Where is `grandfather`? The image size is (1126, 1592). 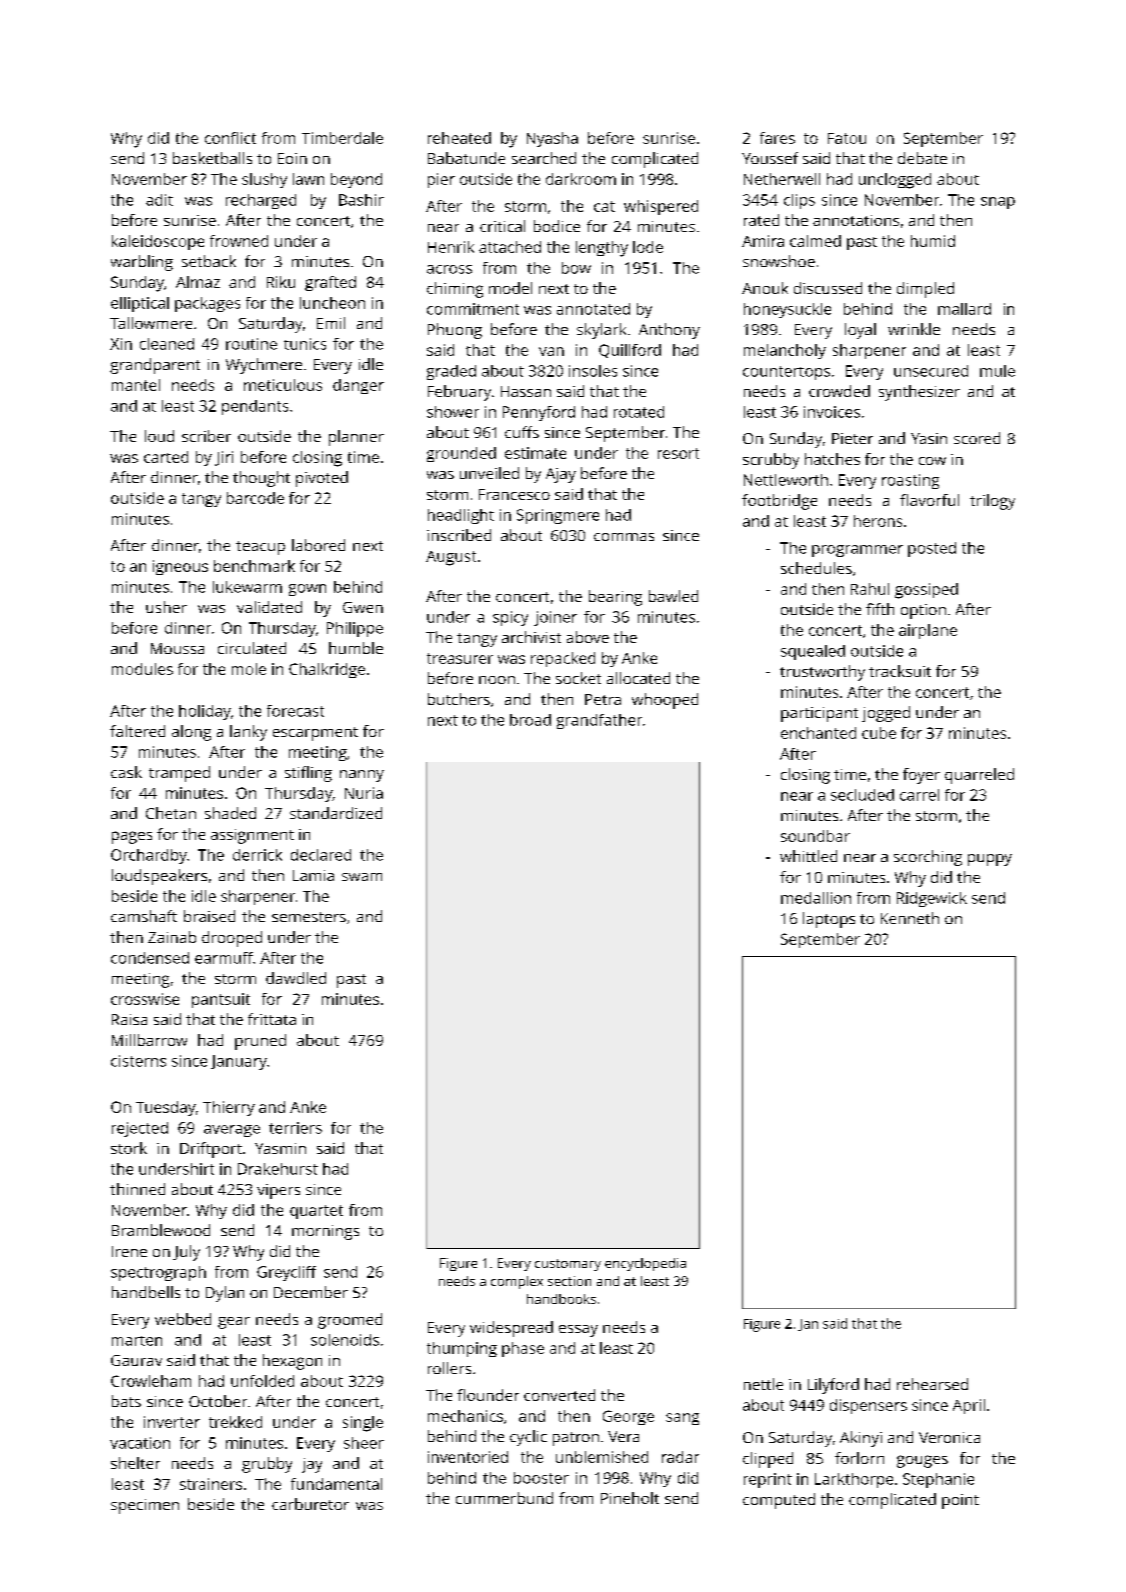 grandfather is located at coordinates (599, 721).
